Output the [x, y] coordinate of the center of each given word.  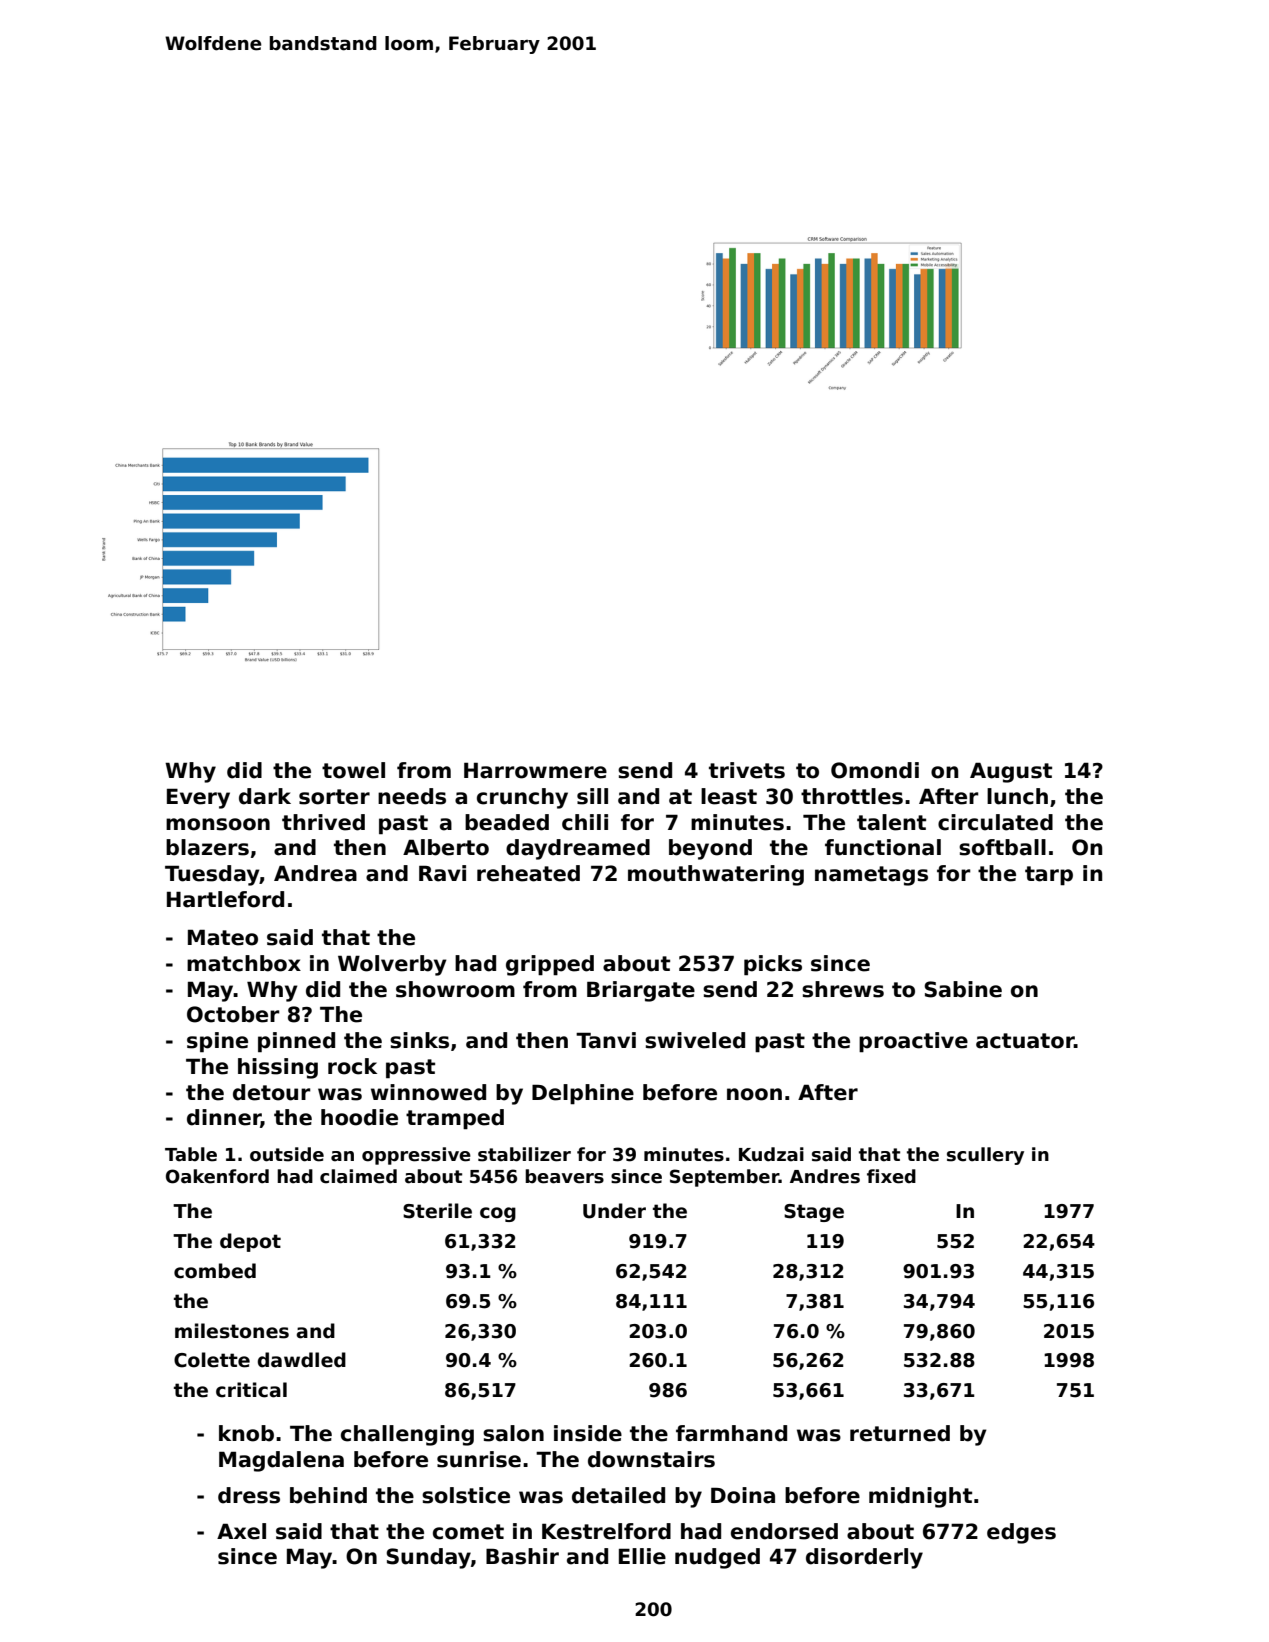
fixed [891, 1176]
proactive [913, 1042]
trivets [747, 770]
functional [883, 847]
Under [614, 1211]
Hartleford [225, 899]
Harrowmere [535, 770]
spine [217, 1042]
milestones [232, 1331]
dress [249, 1495]
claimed [358, 1176]
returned [900, 1433]
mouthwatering [716, 875]
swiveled [695, 1040]
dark [265, 796]
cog [498, 1214]
